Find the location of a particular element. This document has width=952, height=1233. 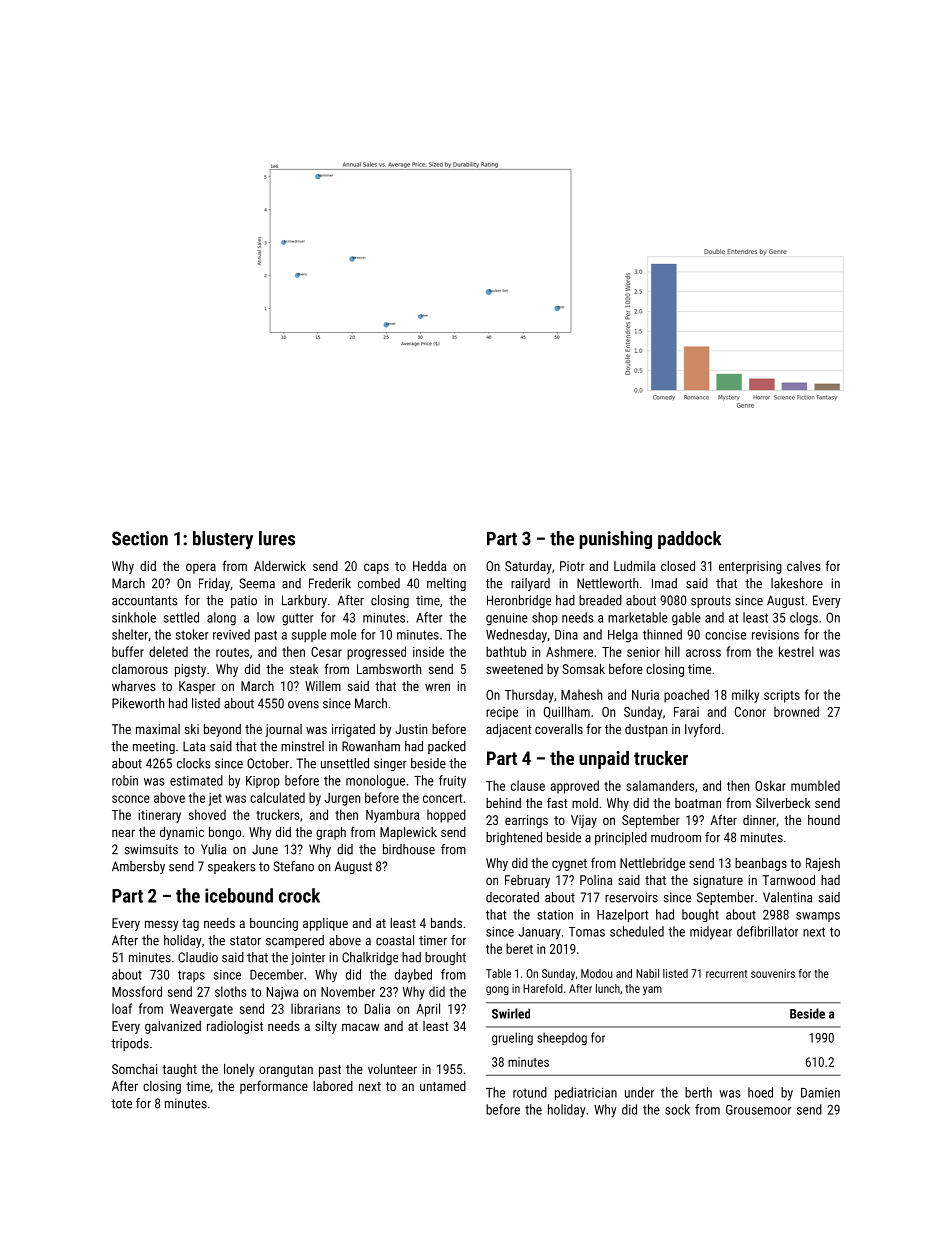

Polina is located at coordinates (596, 880).
